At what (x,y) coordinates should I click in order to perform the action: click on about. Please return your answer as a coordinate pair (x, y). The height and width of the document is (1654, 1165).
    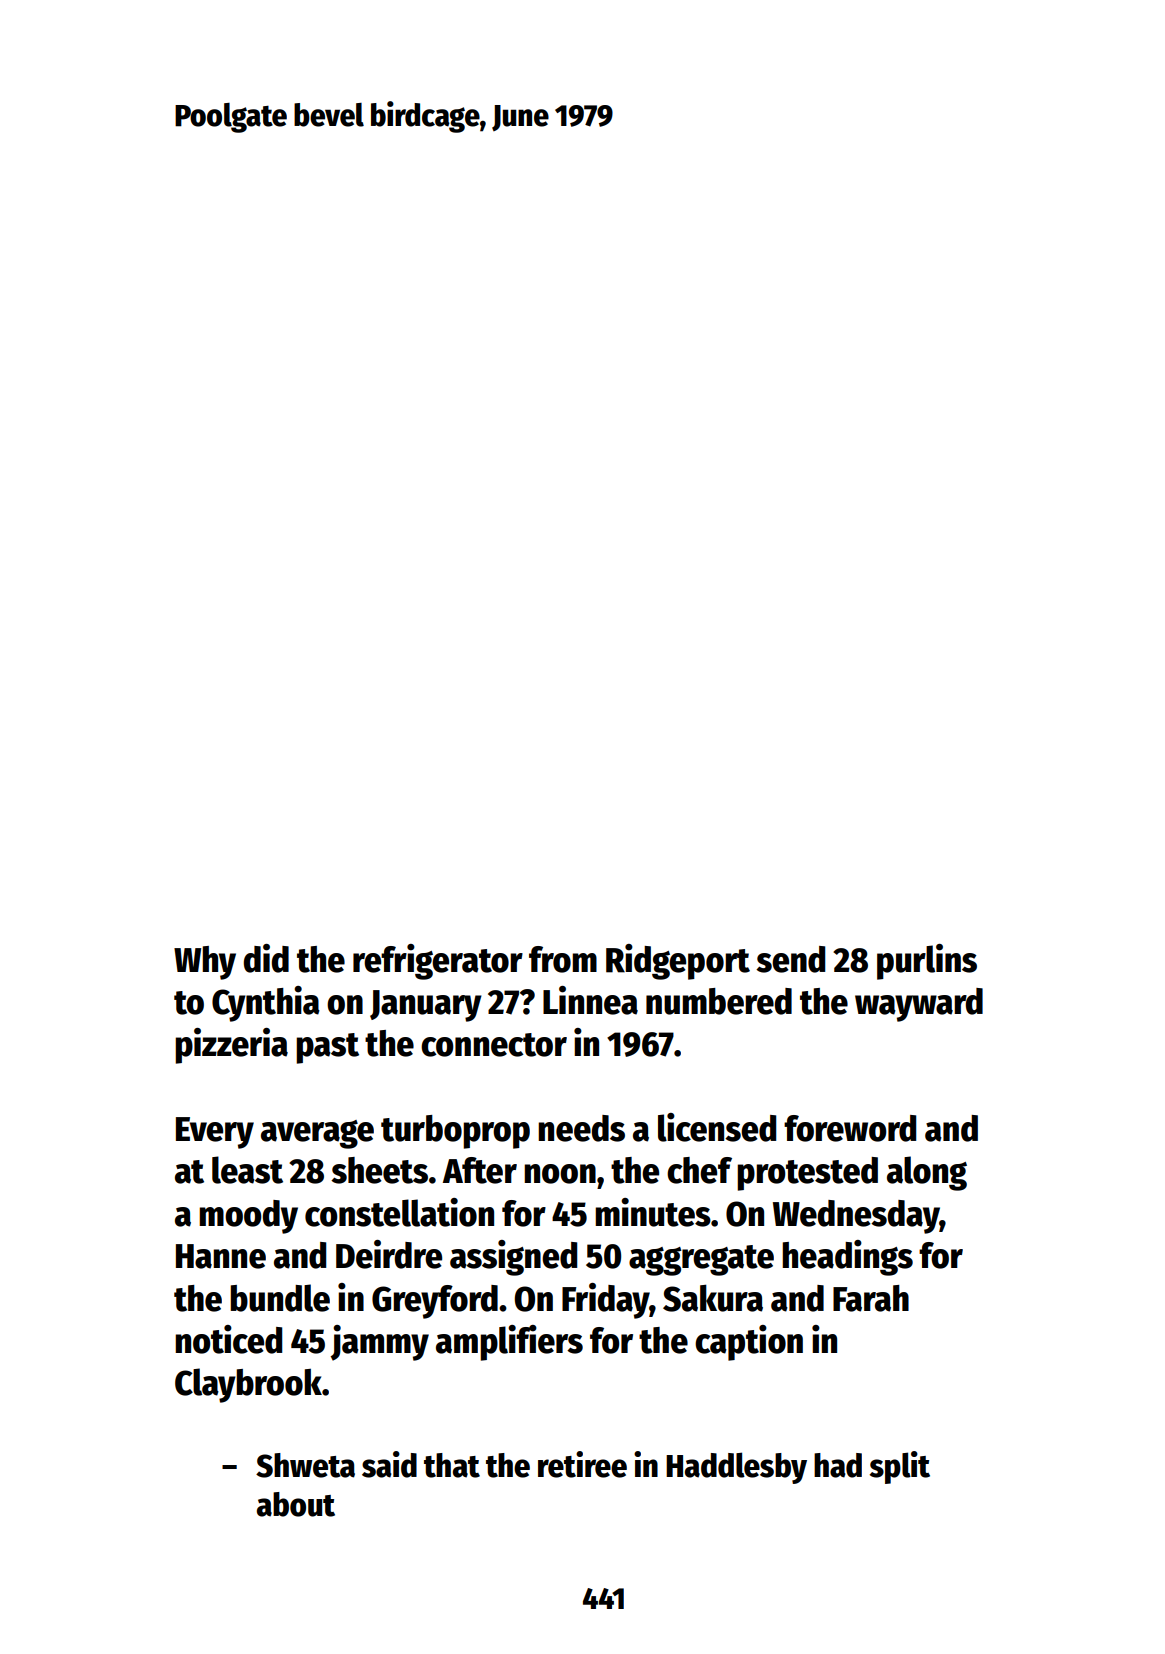
    Looking at the image, I should click on (296, 1504).
